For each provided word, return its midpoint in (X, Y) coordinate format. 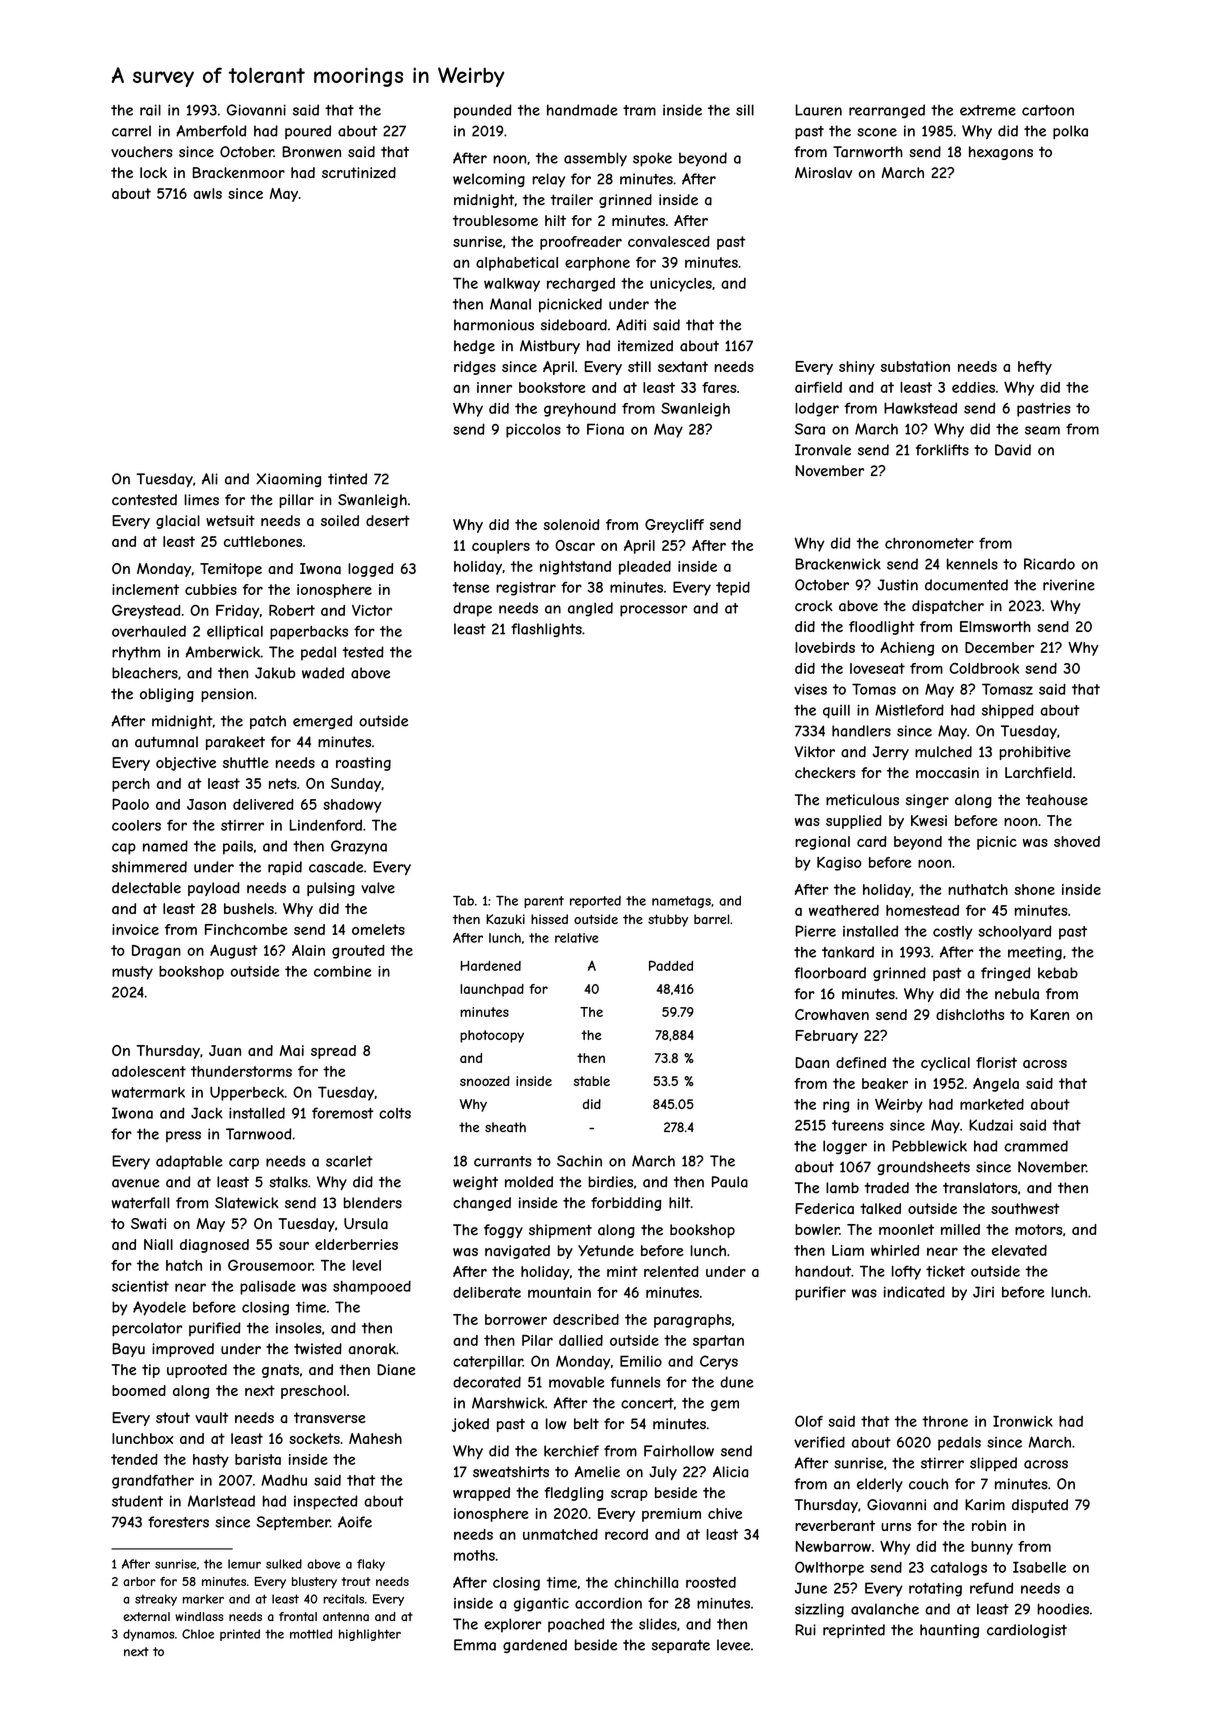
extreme (988, 110)
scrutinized (359, 172)
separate (681, 1646)
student (137, 1501)
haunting (949, 1631)
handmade (582, 110)
